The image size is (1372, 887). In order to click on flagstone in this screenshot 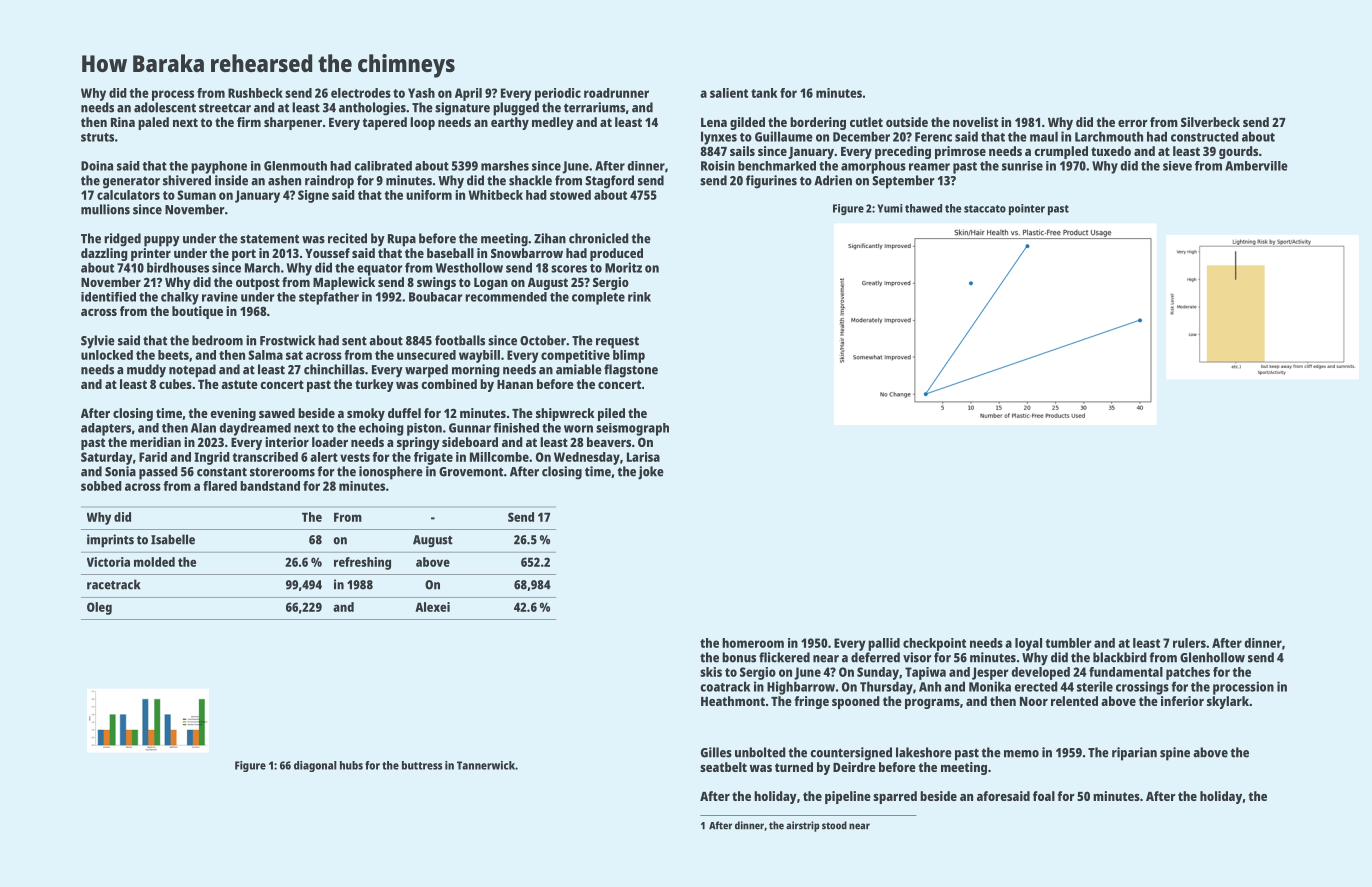, I will do `click(631, 371)`.
